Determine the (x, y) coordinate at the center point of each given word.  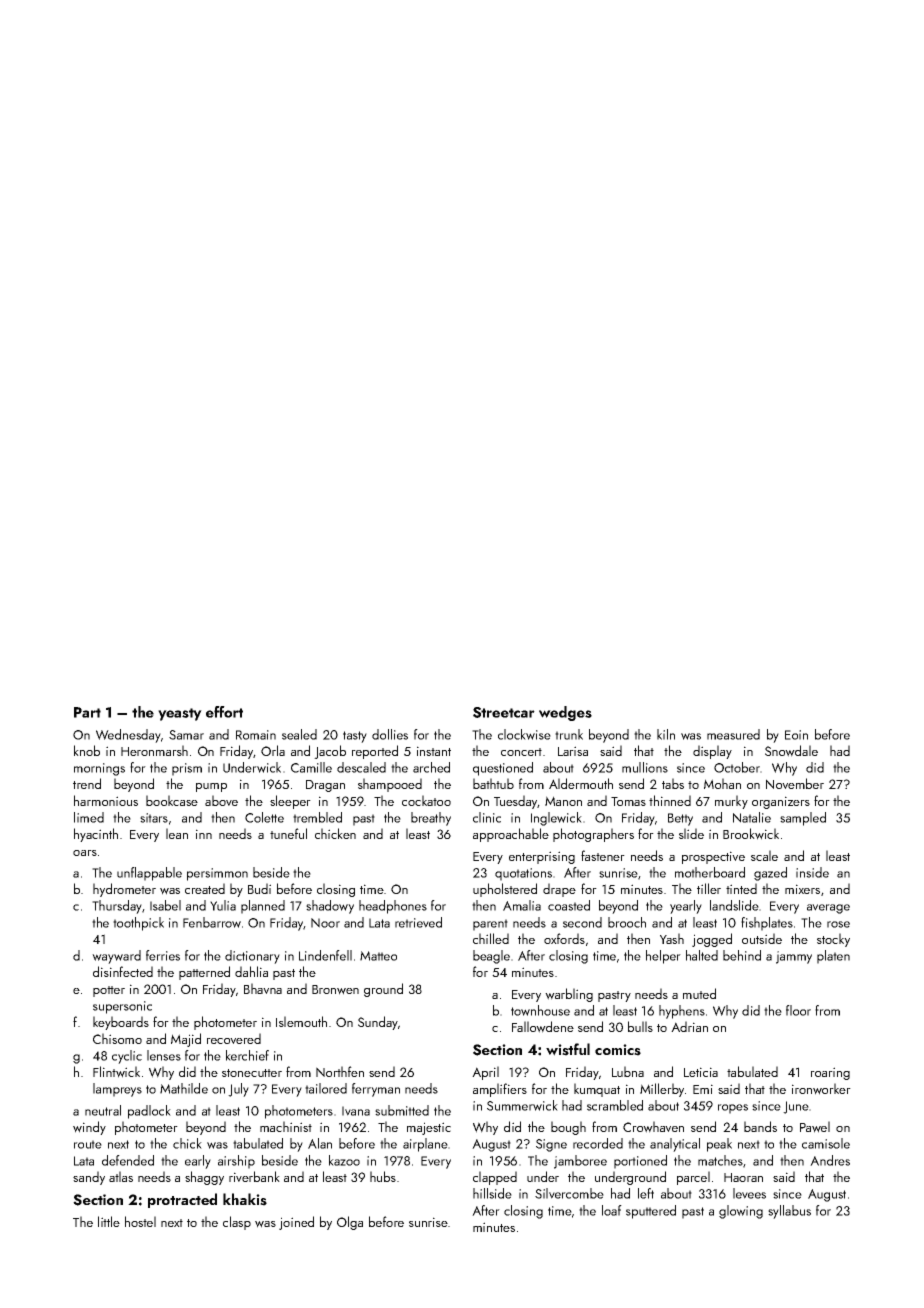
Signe (551, 1145)
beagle (491, 957)
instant (434, 751)
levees (749, 1193)
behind (742, 955)
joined (296, 1223)
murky (731, 802)
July (238, 1090)
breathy (431, 819)
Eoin (796, 735)
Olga (350, 1223)
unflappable (149, 874)
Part (87, 712)
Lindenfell (325, 955)
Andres (830, 1160)
